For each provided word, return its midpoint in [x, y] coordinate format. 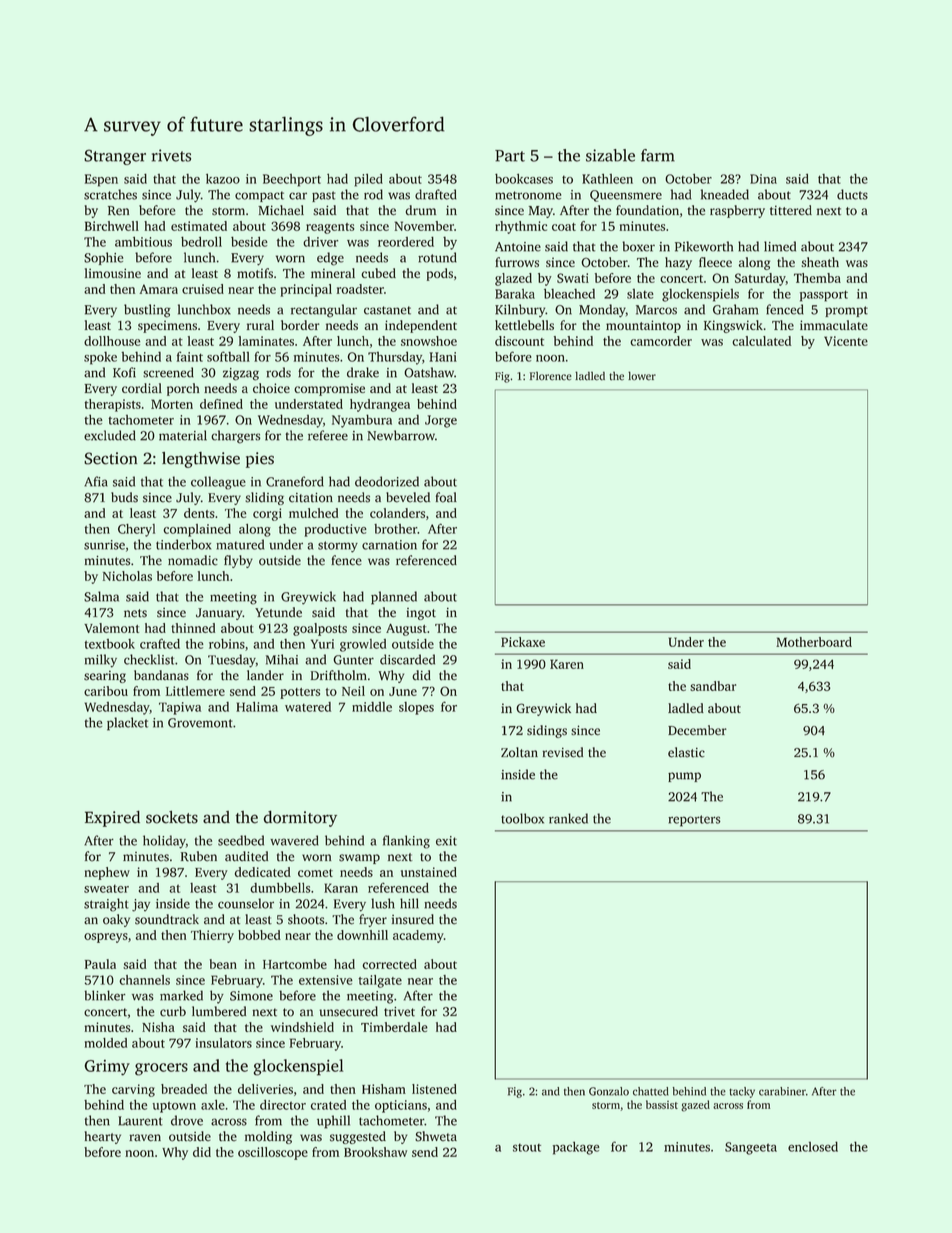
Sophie [103, 258]
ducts [852, 194]
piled [368, 180]
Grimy [107, 1068]
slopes [416, 708]
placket [127, 724]
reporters [694, 821]
